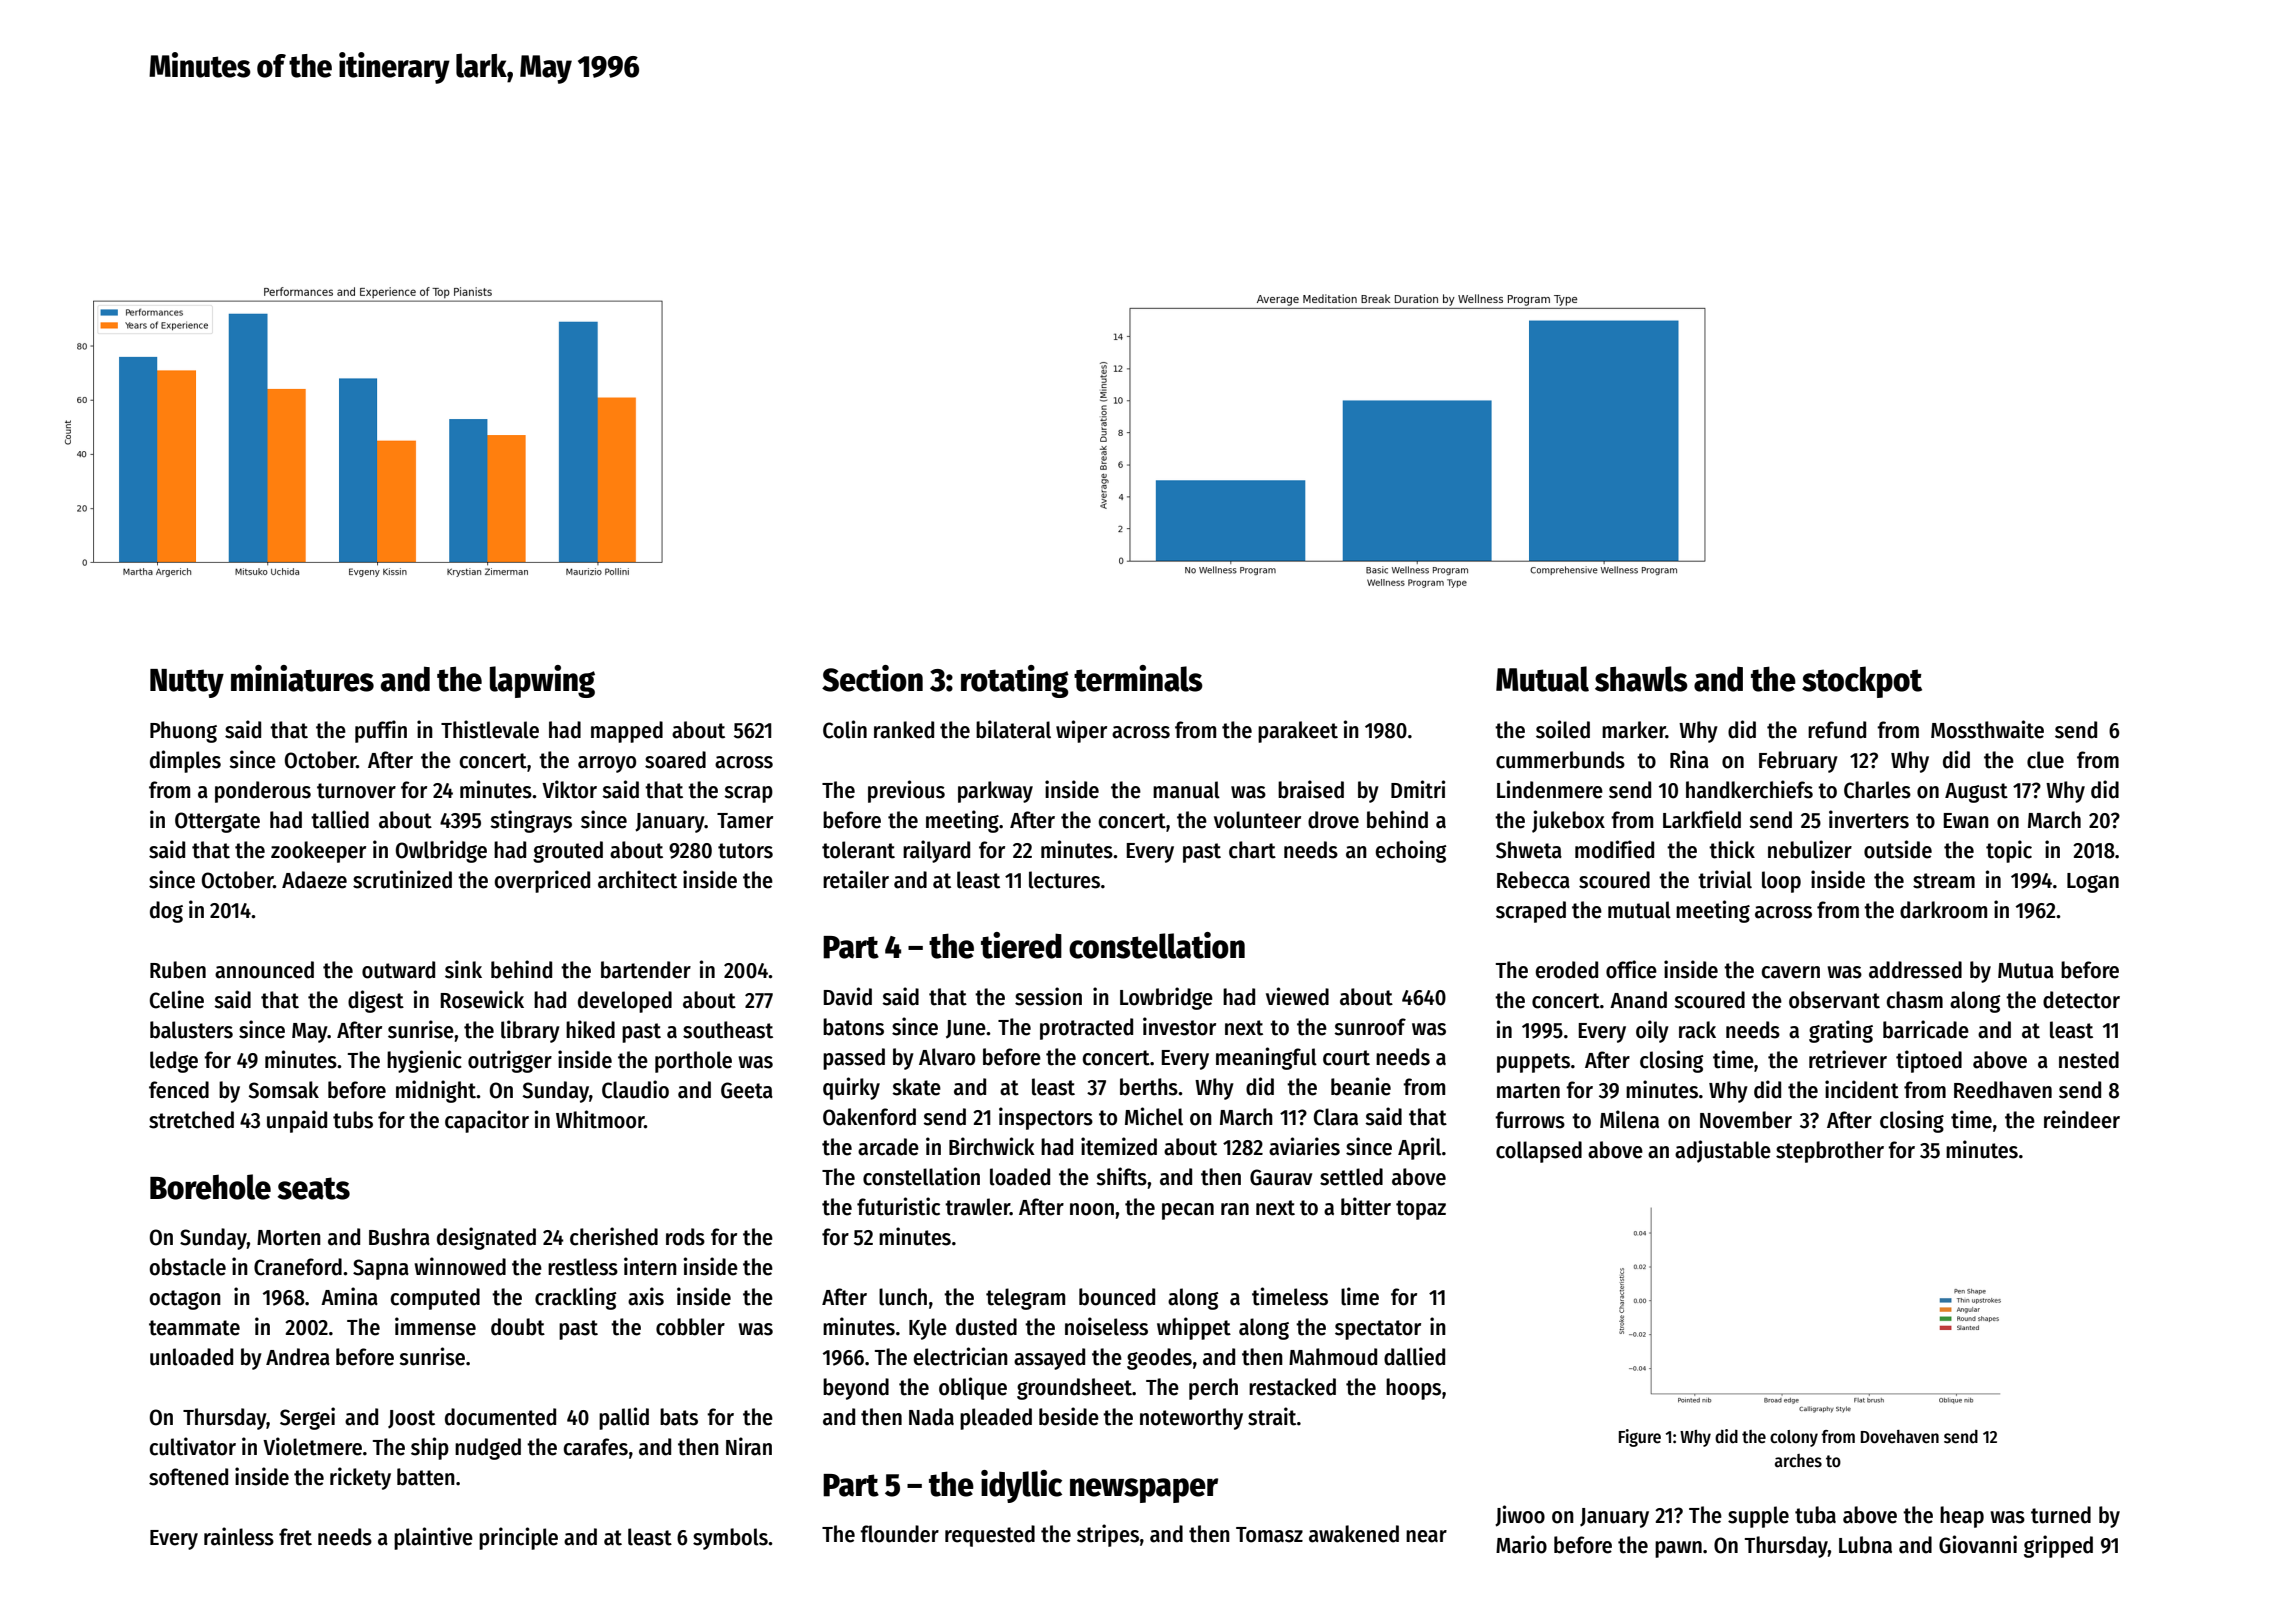 The image size is (2269, 1605). What do you see at coordinates (487, 1121) in the document?
I see `capacitor` at bounding box center [487, 1121].
